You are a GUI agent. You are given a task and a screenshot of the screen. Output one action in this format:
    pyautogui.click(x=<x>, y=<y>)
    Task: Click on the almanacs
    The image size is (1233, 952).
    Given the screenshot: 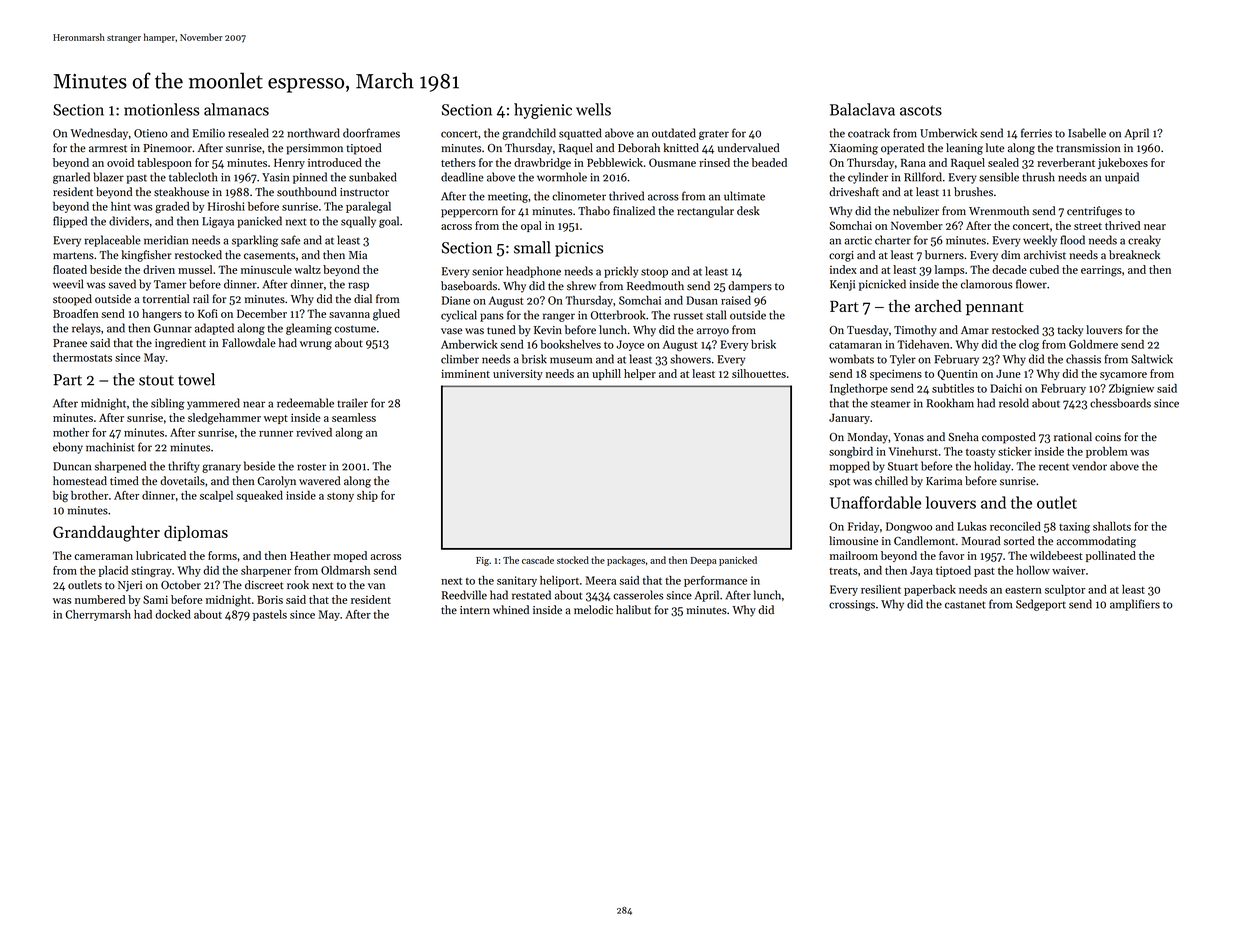 What is the action you would take?
    pyautogui.click(x=236, y=109)
